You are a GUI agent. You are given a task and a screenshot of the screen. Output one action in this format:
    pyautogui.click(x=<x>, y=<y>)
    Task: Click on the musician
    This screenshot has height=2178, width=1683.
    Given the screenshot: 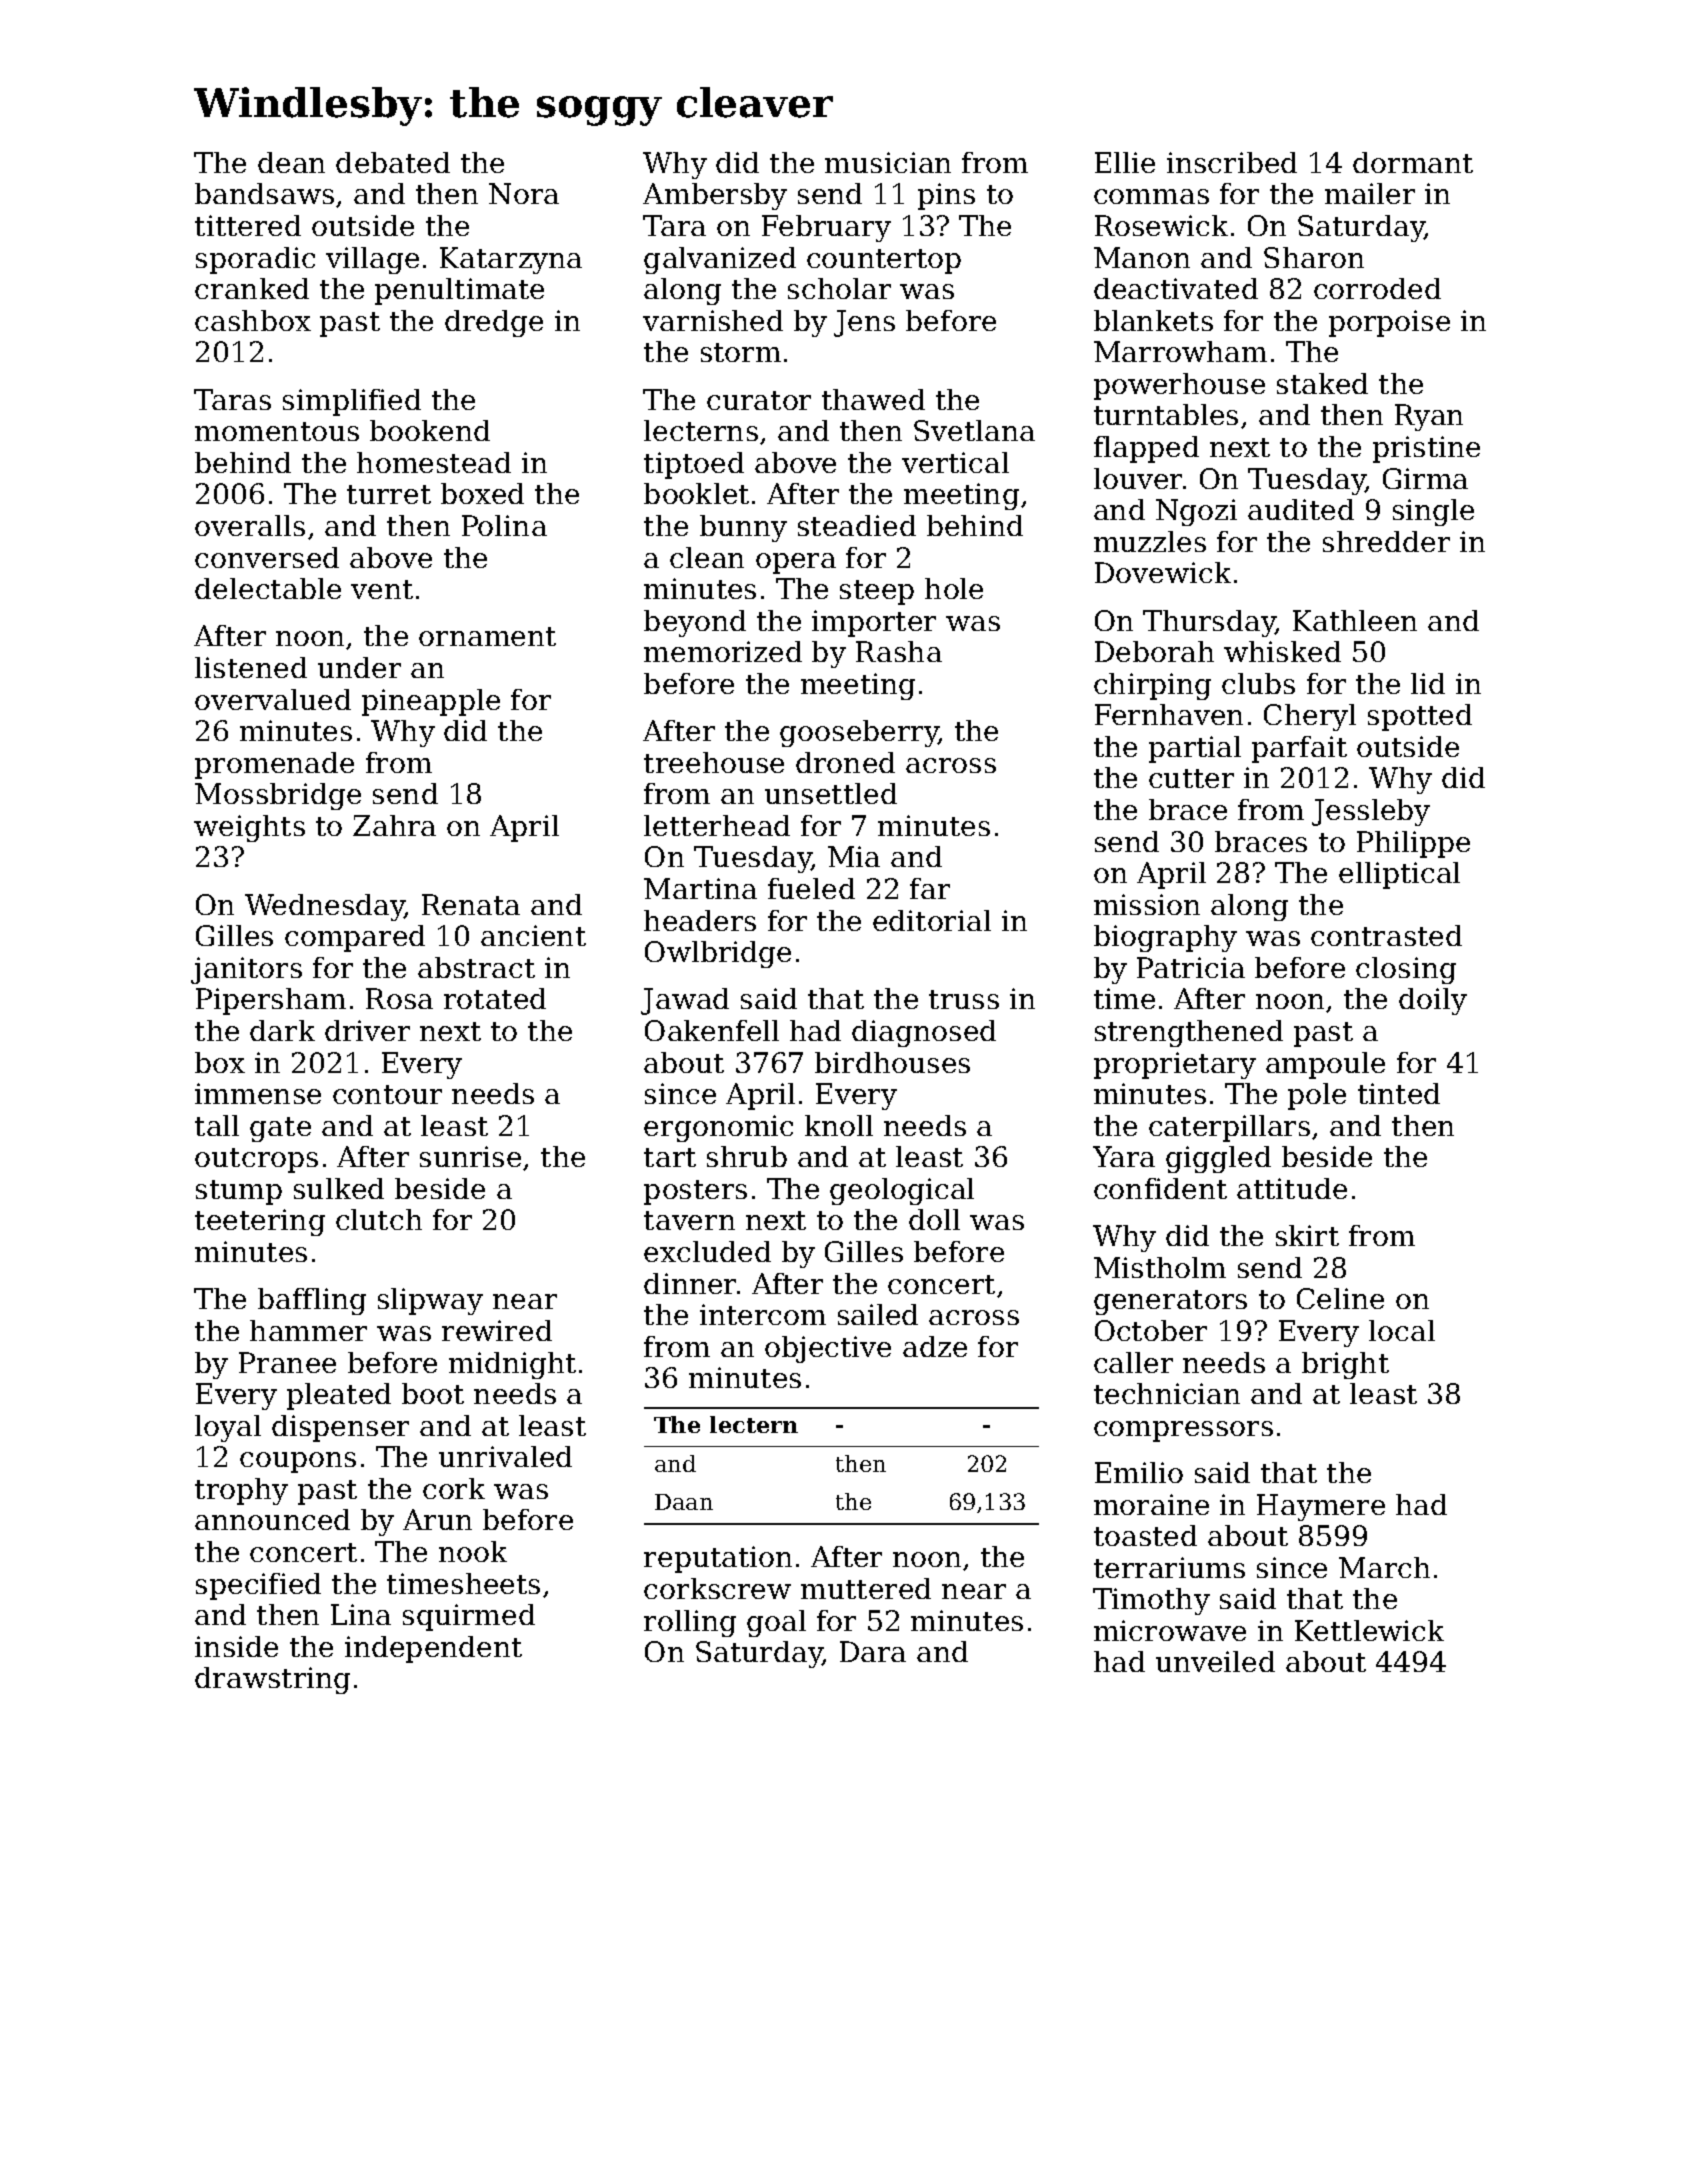 What is the action you would take?
    pyautogui.click(x=888, y=162)
